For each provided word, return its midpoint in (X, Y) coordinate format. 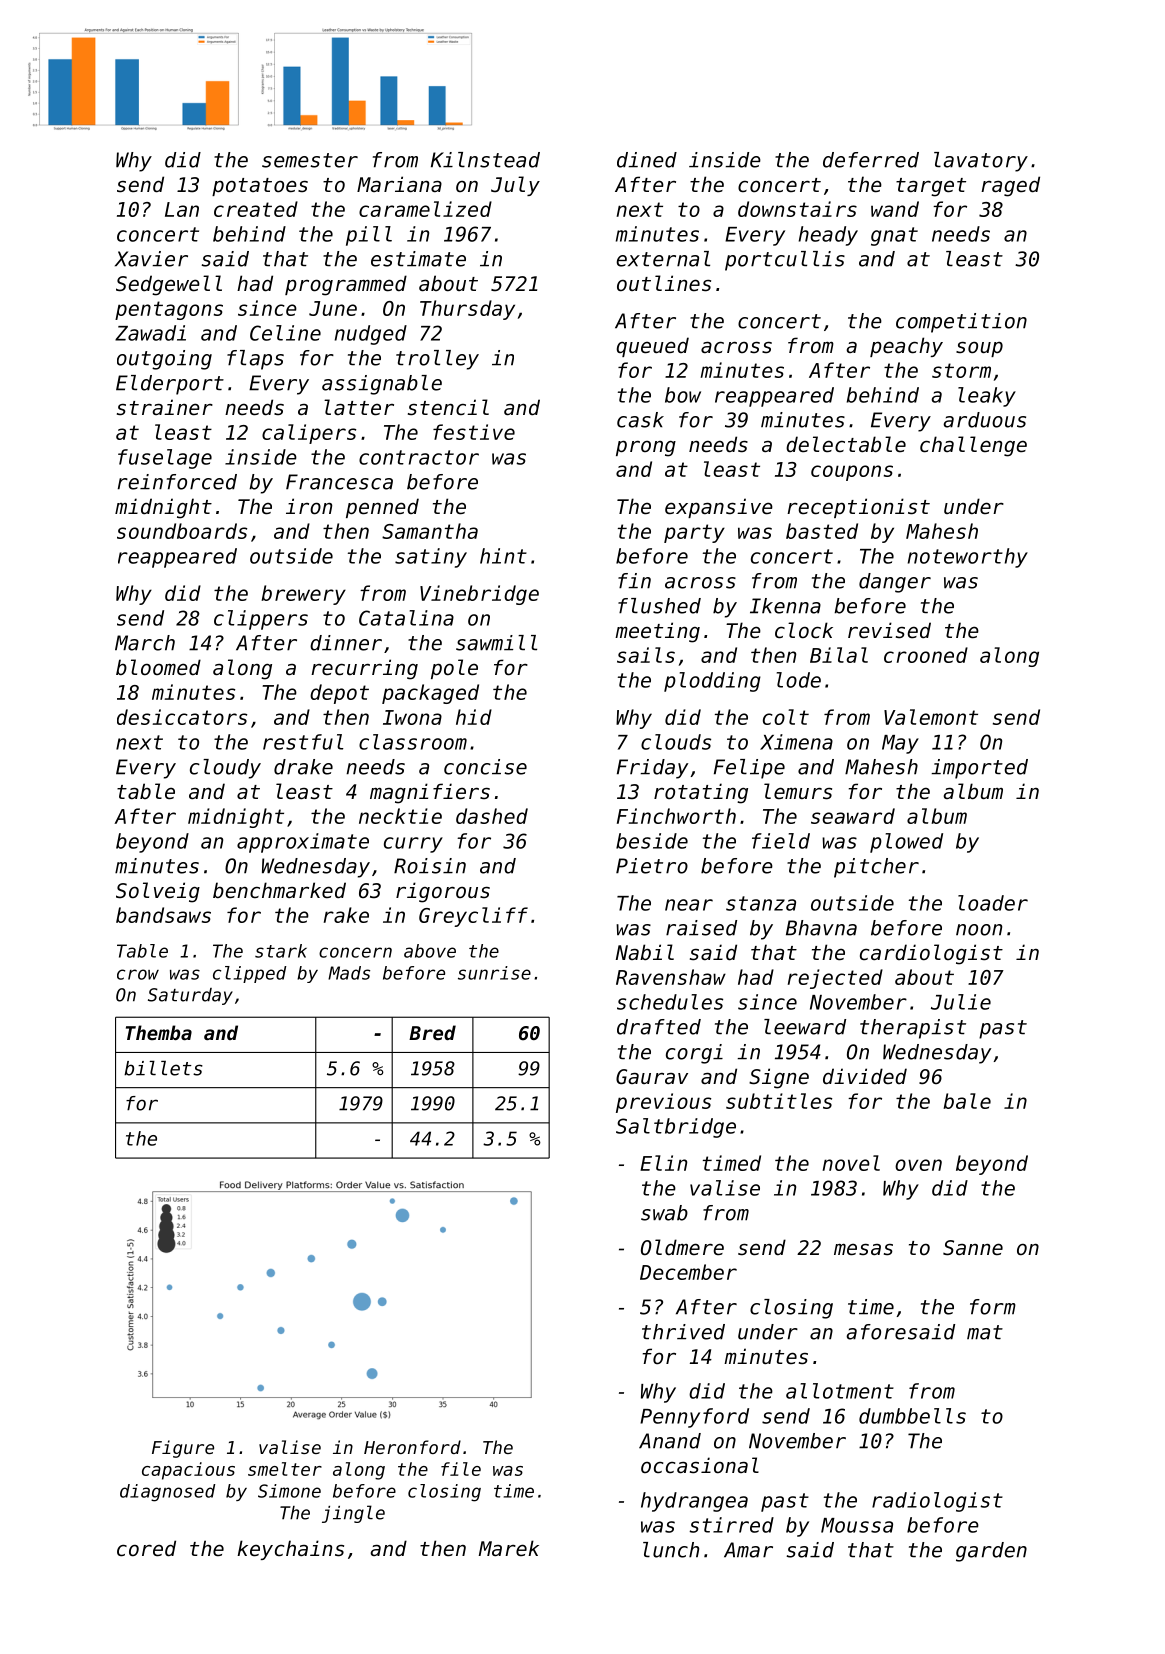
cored (146, 1548)
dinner (346, 643)
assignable (382, 385)
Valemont (931, 717)
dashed (492, 816)
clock (804, 630)
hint (503, 556)
